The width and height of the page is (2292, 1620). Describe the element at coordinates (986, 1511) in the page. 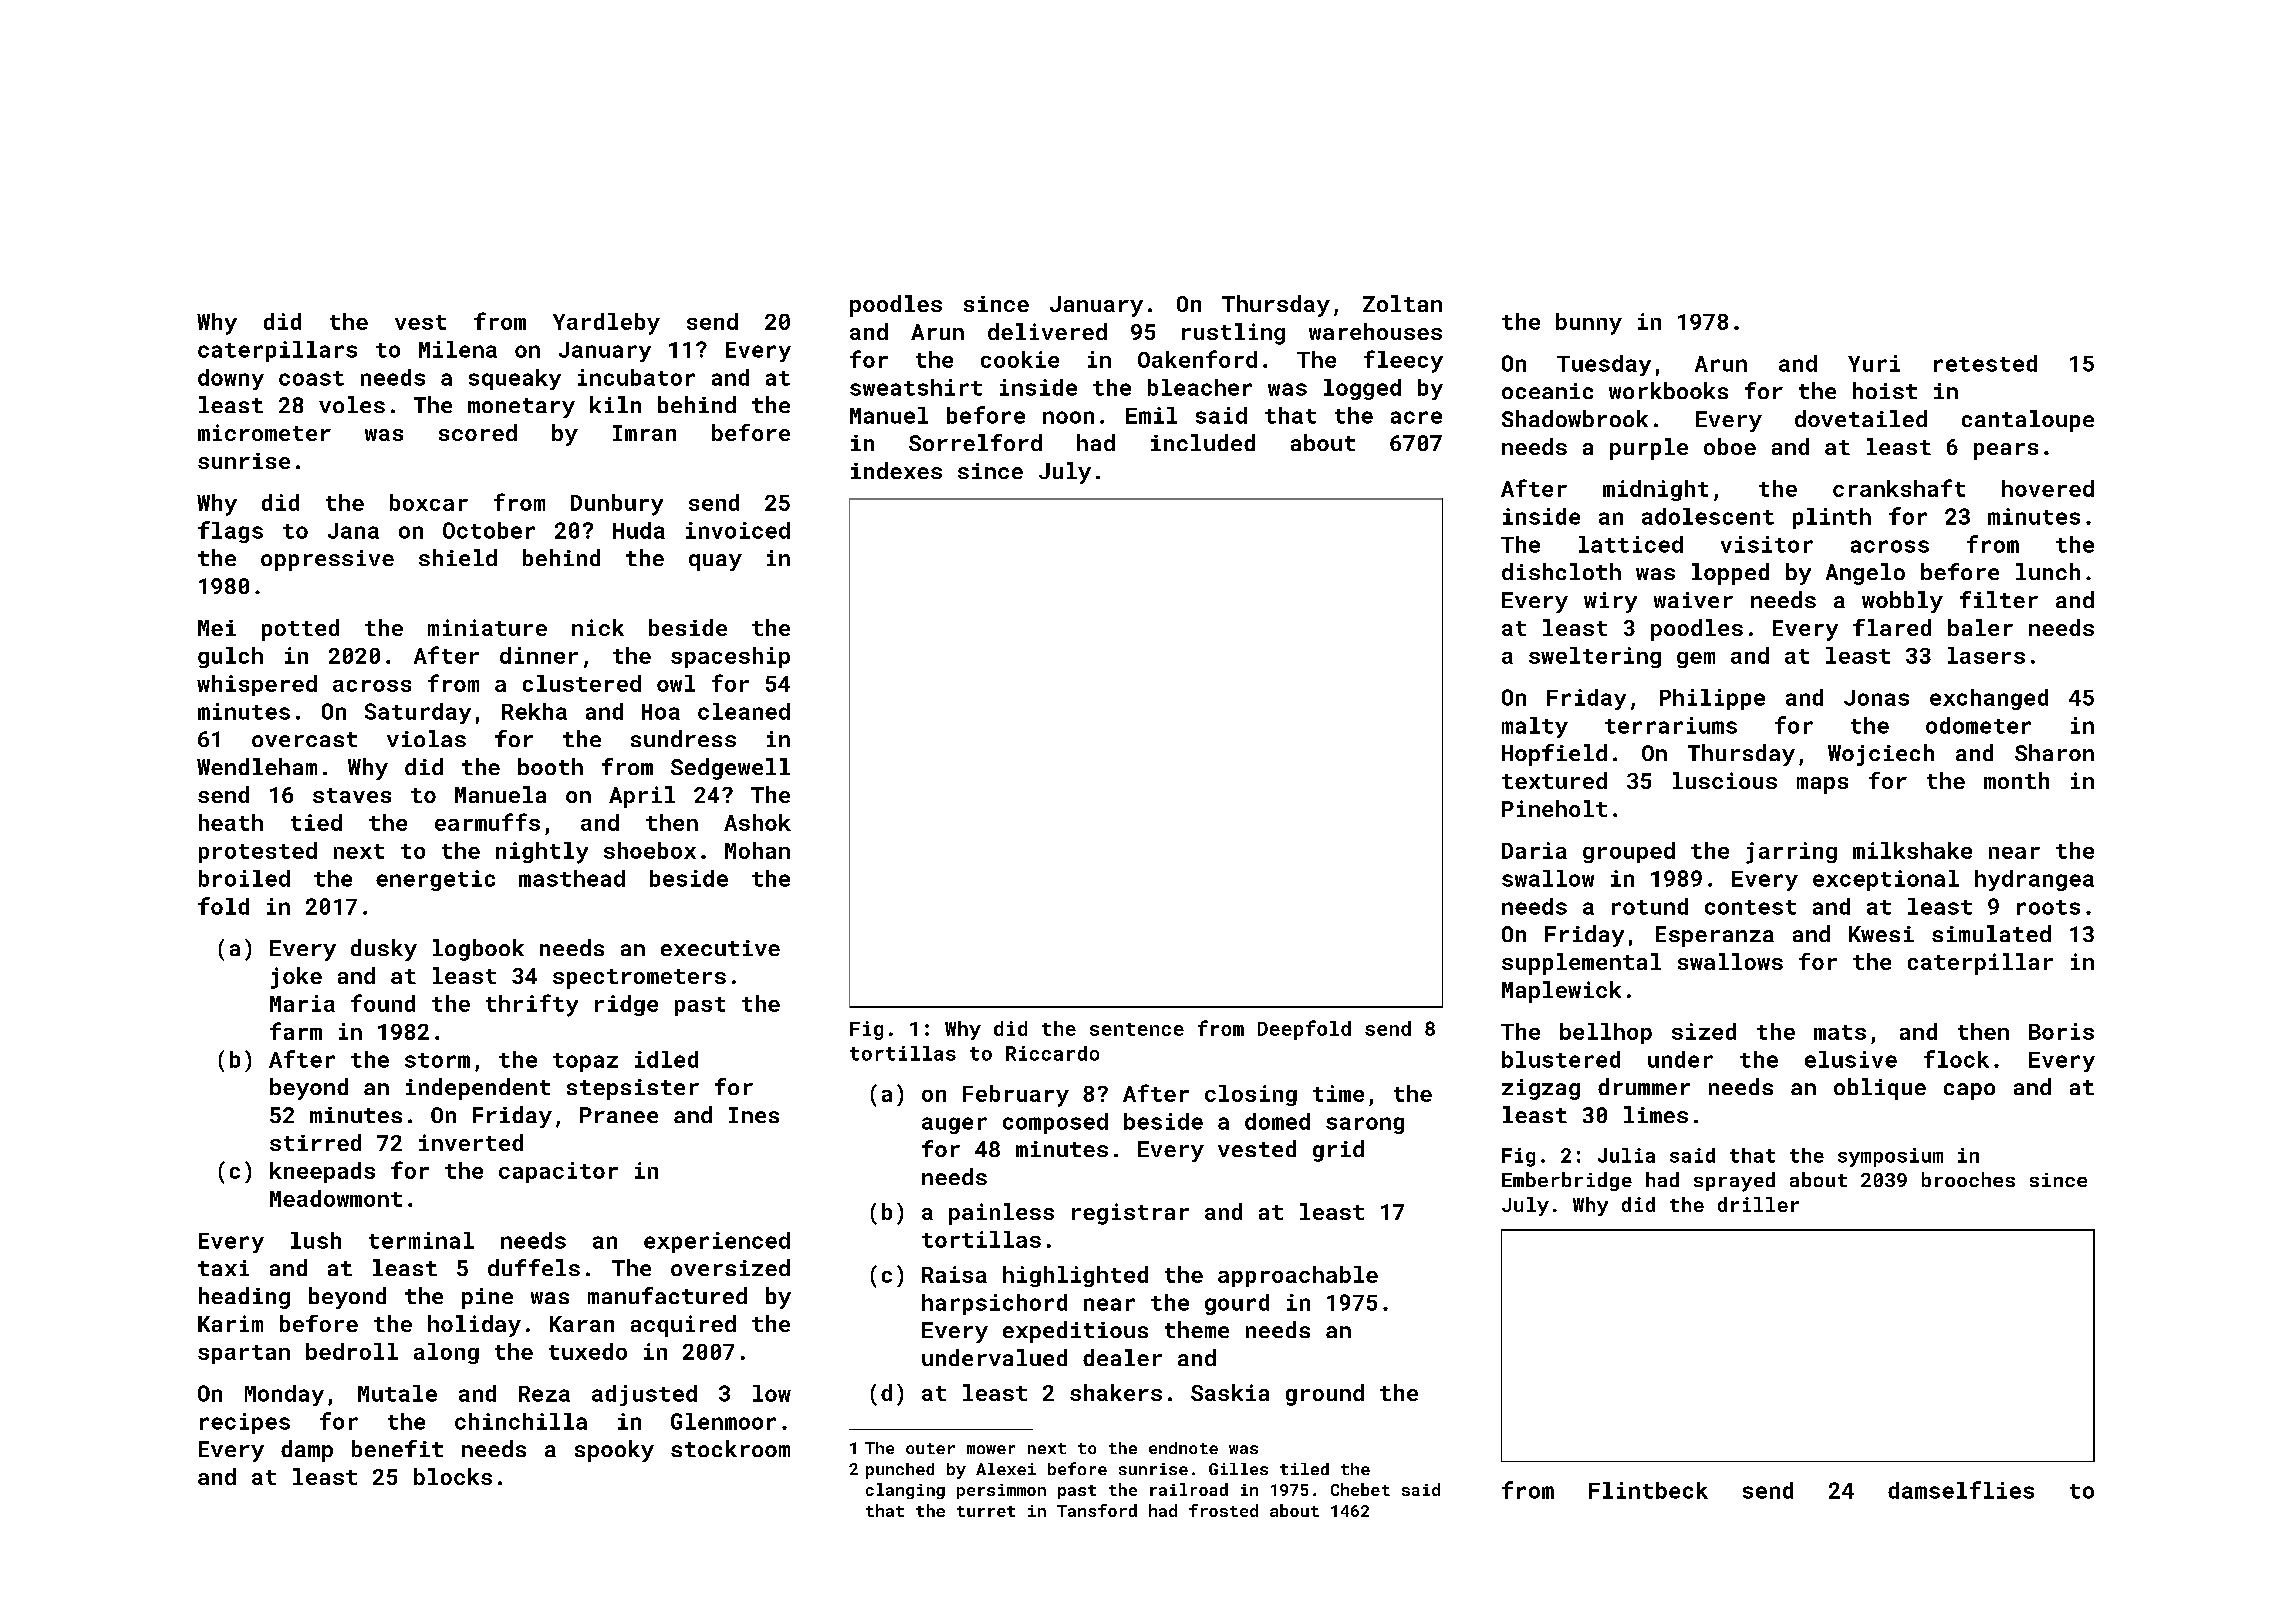

I see `turret` at that location.
